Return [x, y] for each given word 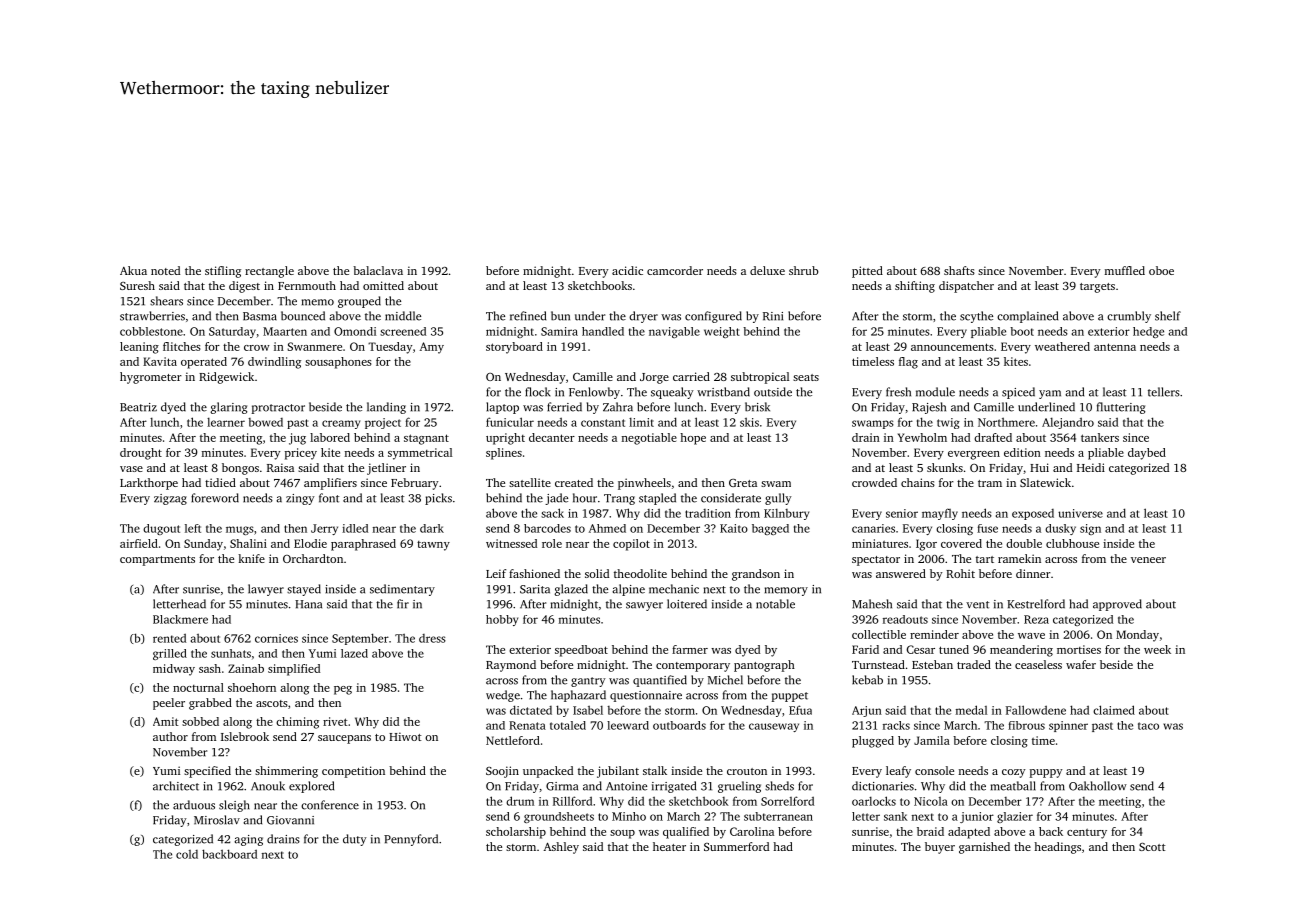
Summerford [736, 846]
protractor [278, 409]
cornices [276, 638]
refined [528, 316]
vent [977, 605]
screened [403, 331]
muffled [1125, 270]
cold [187, 854]
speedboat [581, 651]
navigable [674, 332]
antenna [1115, 347]
